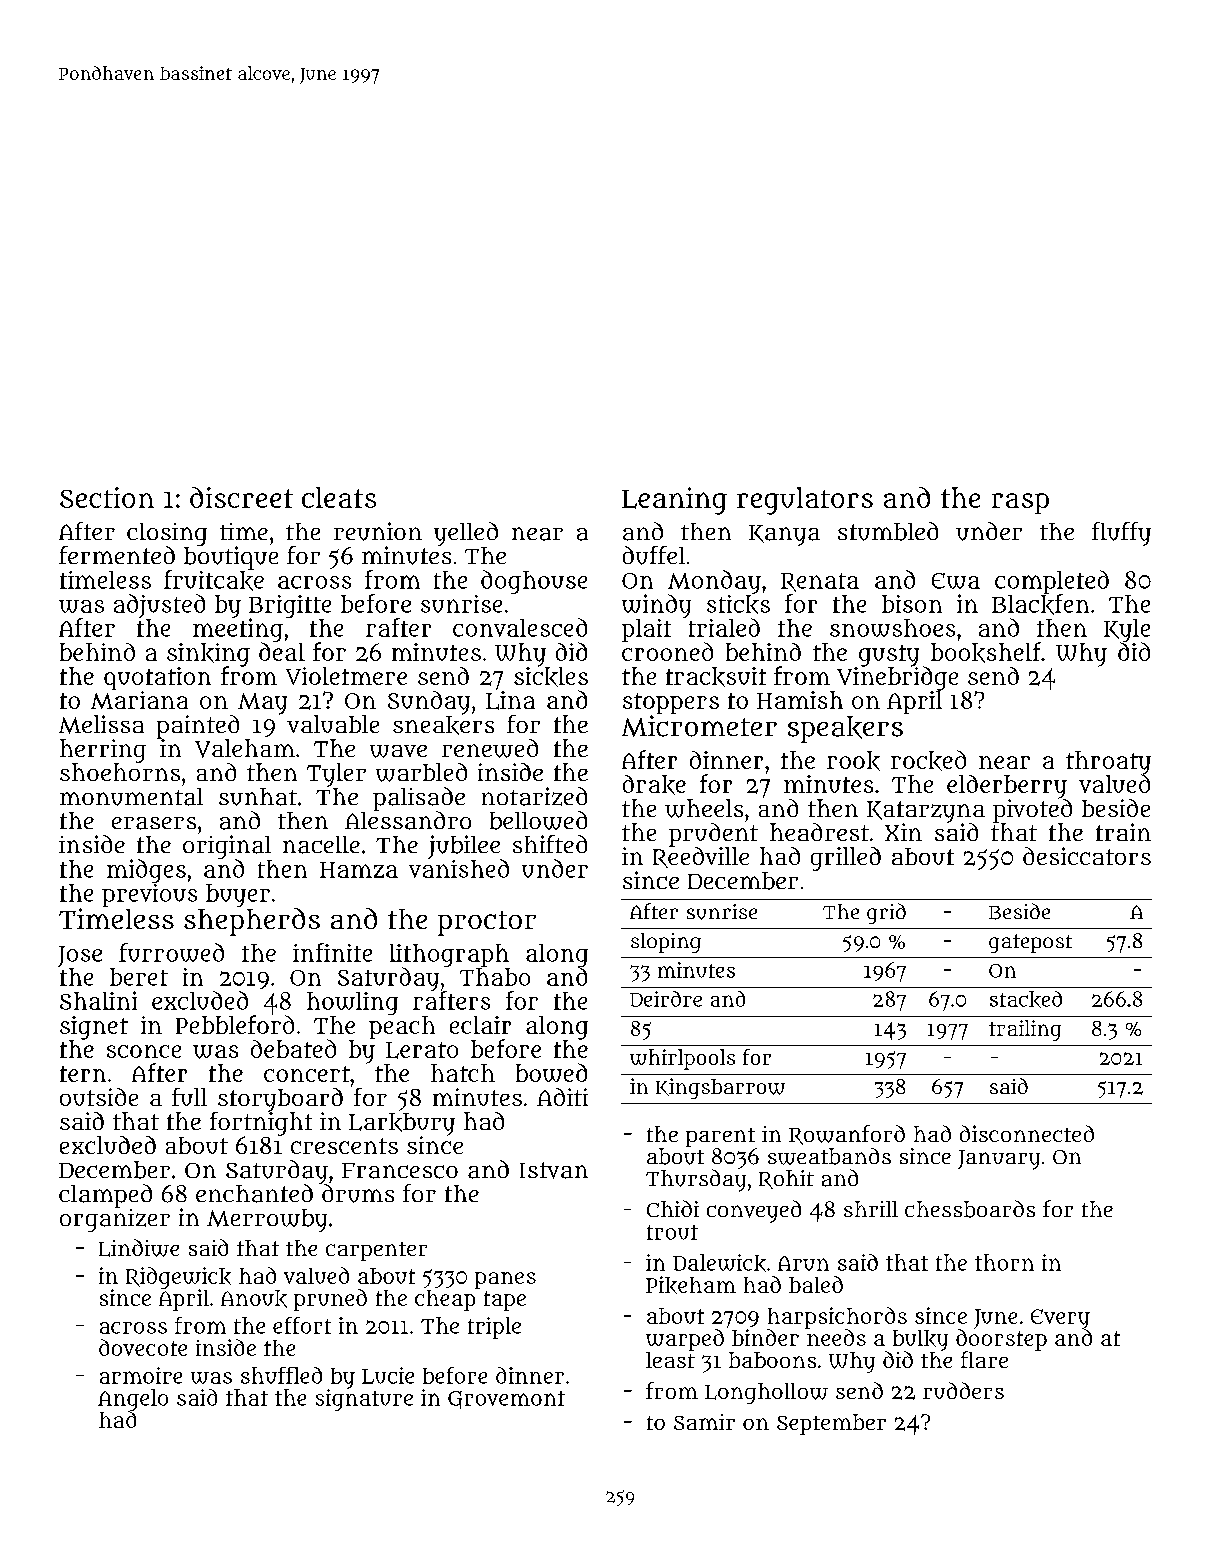  What do you see at coordinates (339, 497) in the screenshot?
I see `cleats` at bounding box center [339, 497].
